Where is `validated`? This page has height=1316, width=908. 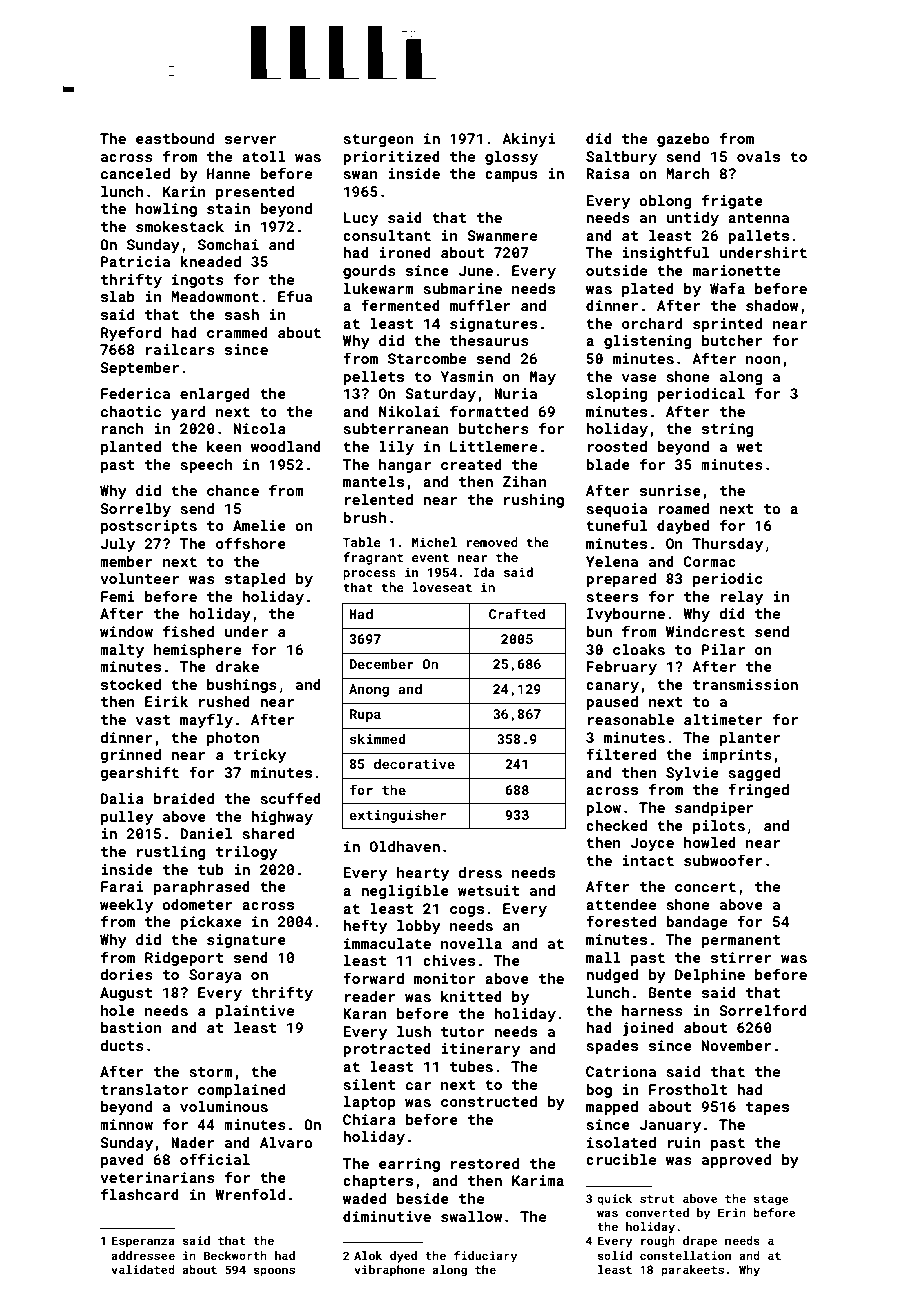
validated is located at coordinates (143, 1269).
